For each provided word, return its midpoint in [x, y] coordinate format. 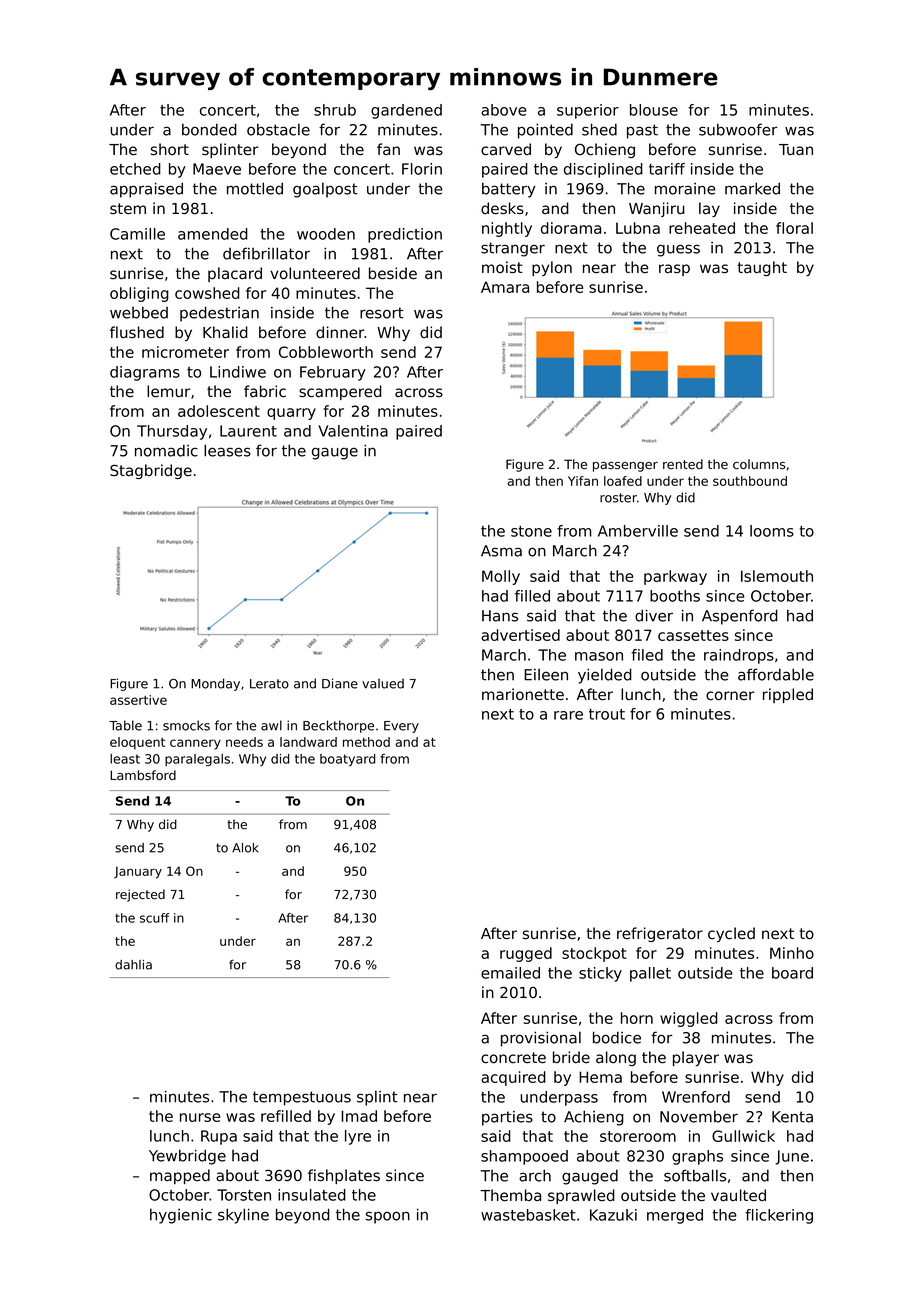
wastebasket [528, 1215]
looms [772, 531]
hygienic [181, 1216]
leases [227, 450]
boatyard [347, 760]
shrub [335, 110]
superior [588, 111]
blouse [654, 110]
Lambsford [143, 775]
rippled [788, 695]
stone [531, 531]
